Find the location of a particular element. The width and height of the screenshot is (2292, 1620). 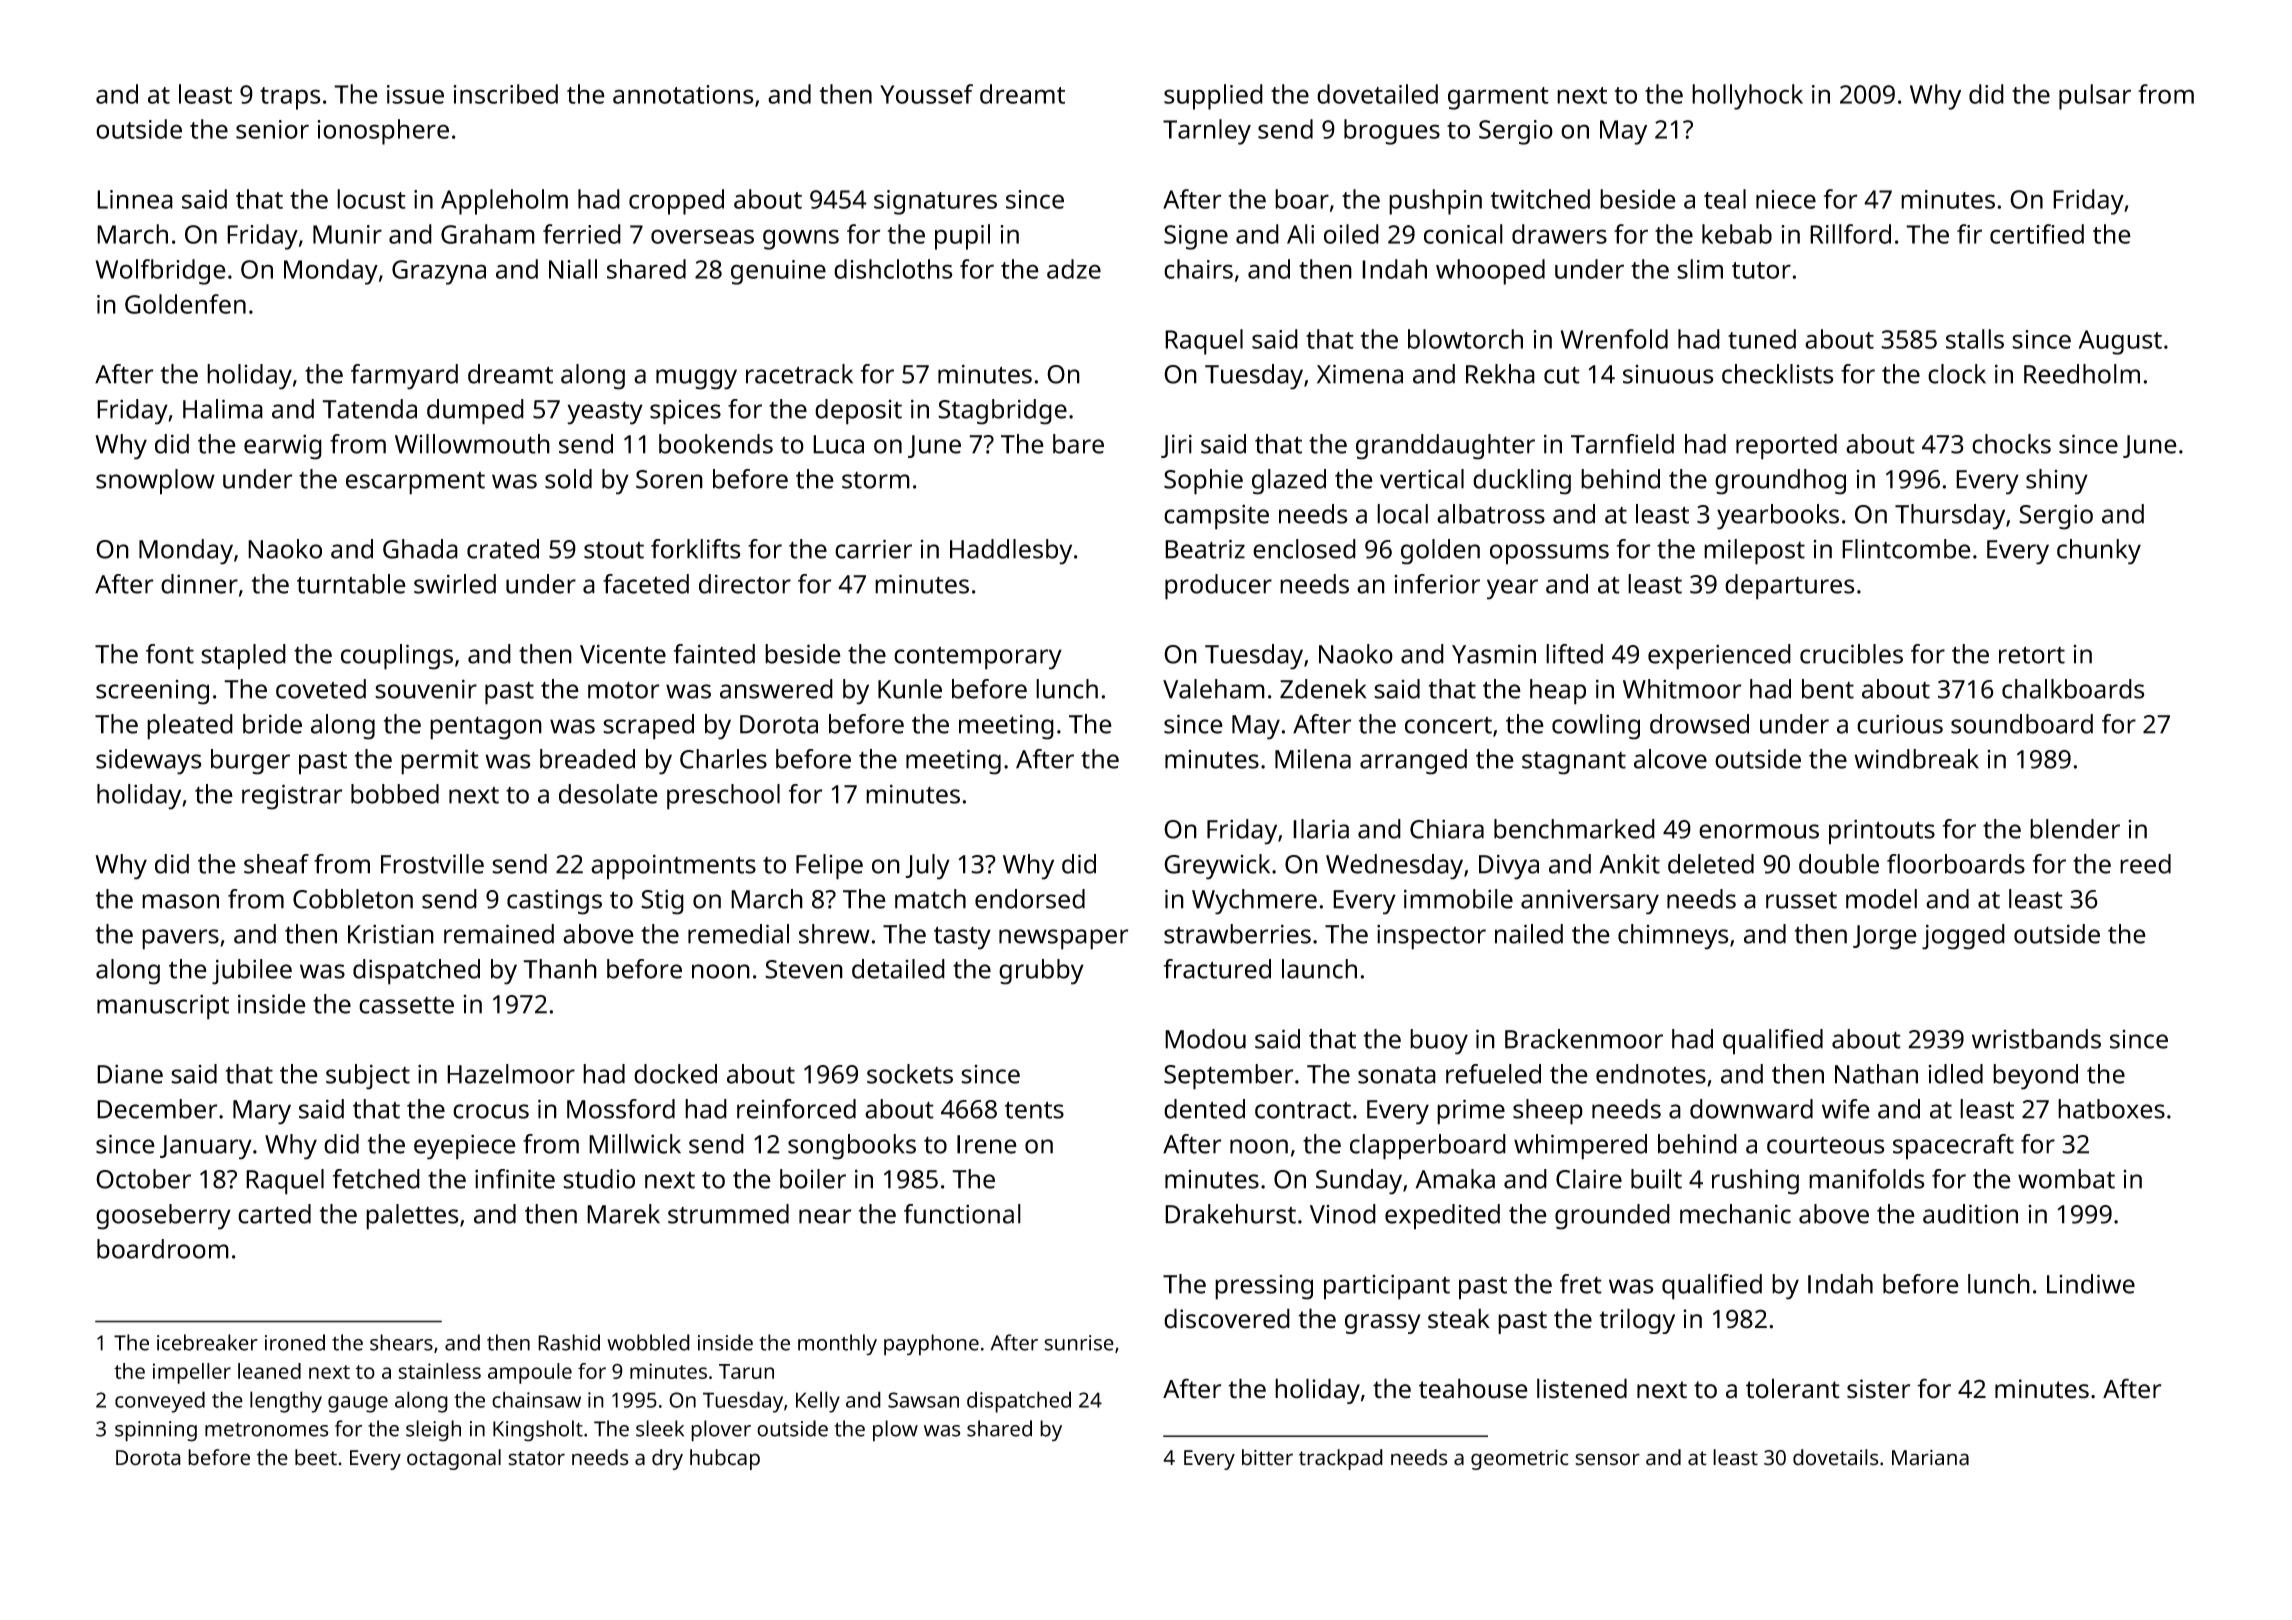

Modou is located at coordinates (1205, 1039).
